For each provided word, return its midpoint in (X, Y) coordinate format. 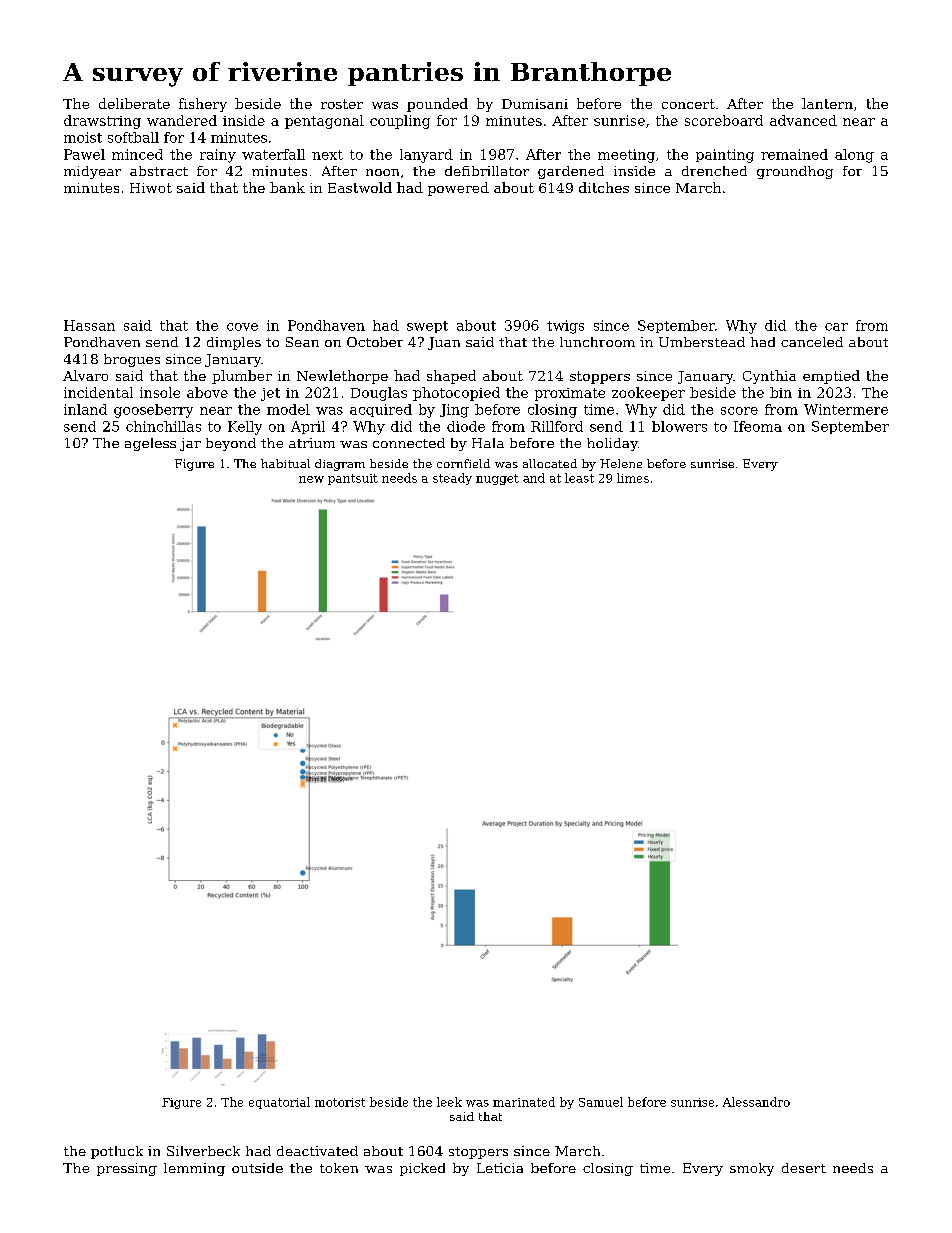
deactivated (317, 1151)
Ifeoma (758, 426)
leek (449, 1102)
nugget (497, 479)
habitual (285, 463)
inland (85, 409)
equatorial (279, 1103)
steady (452, 479)
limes (633, 478)
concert (688, 104)
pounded (437, 105)
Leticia (500, 1168)
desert (804, 1168)
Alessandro (756, 1102)
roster (342, 104)
